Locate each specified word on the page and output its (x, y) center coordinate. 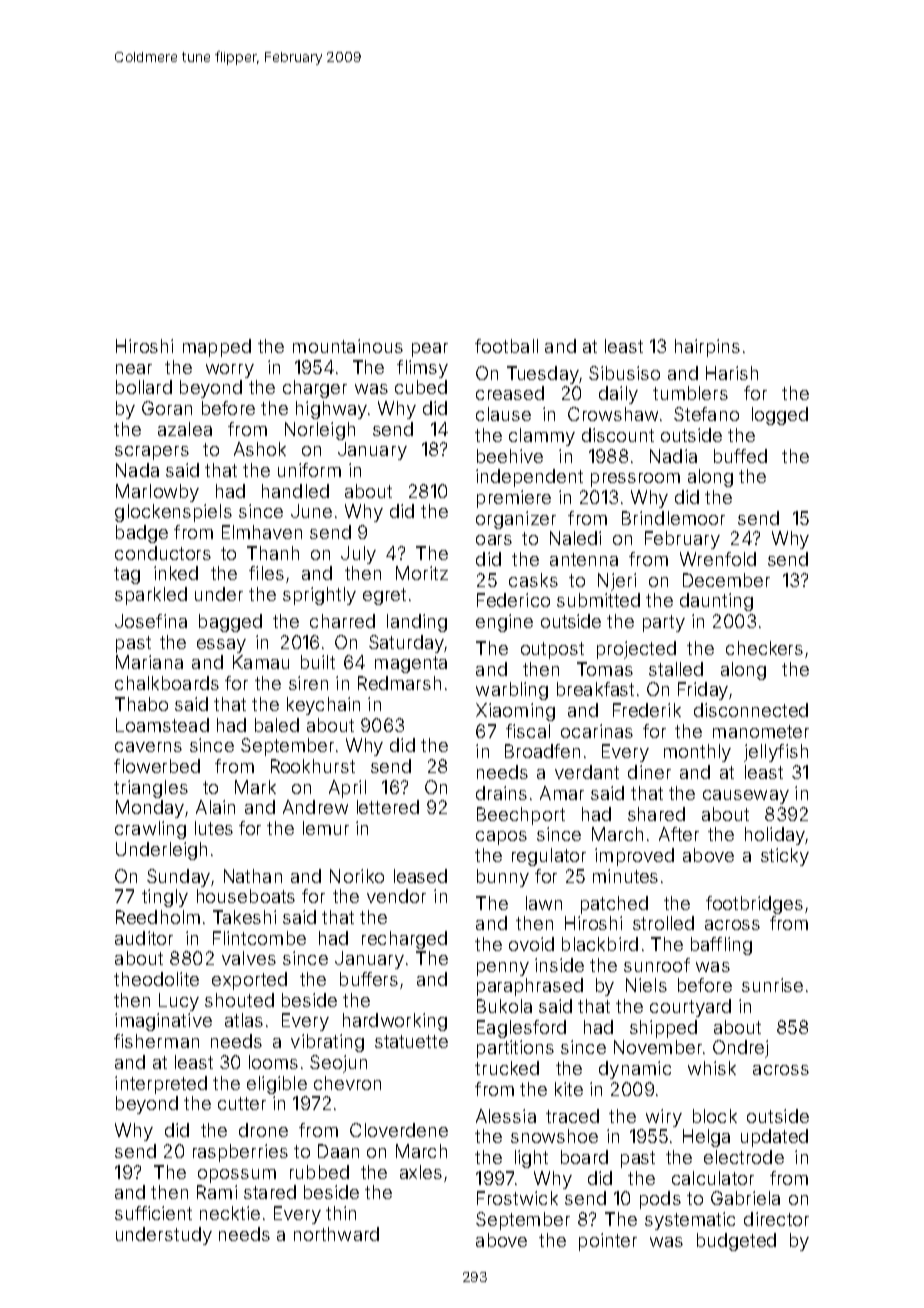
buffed (740, 456)
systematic (690, 1221)
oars (494, 540)
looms (273, 1062)
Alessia (506, 1116)
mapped (217, 348)
